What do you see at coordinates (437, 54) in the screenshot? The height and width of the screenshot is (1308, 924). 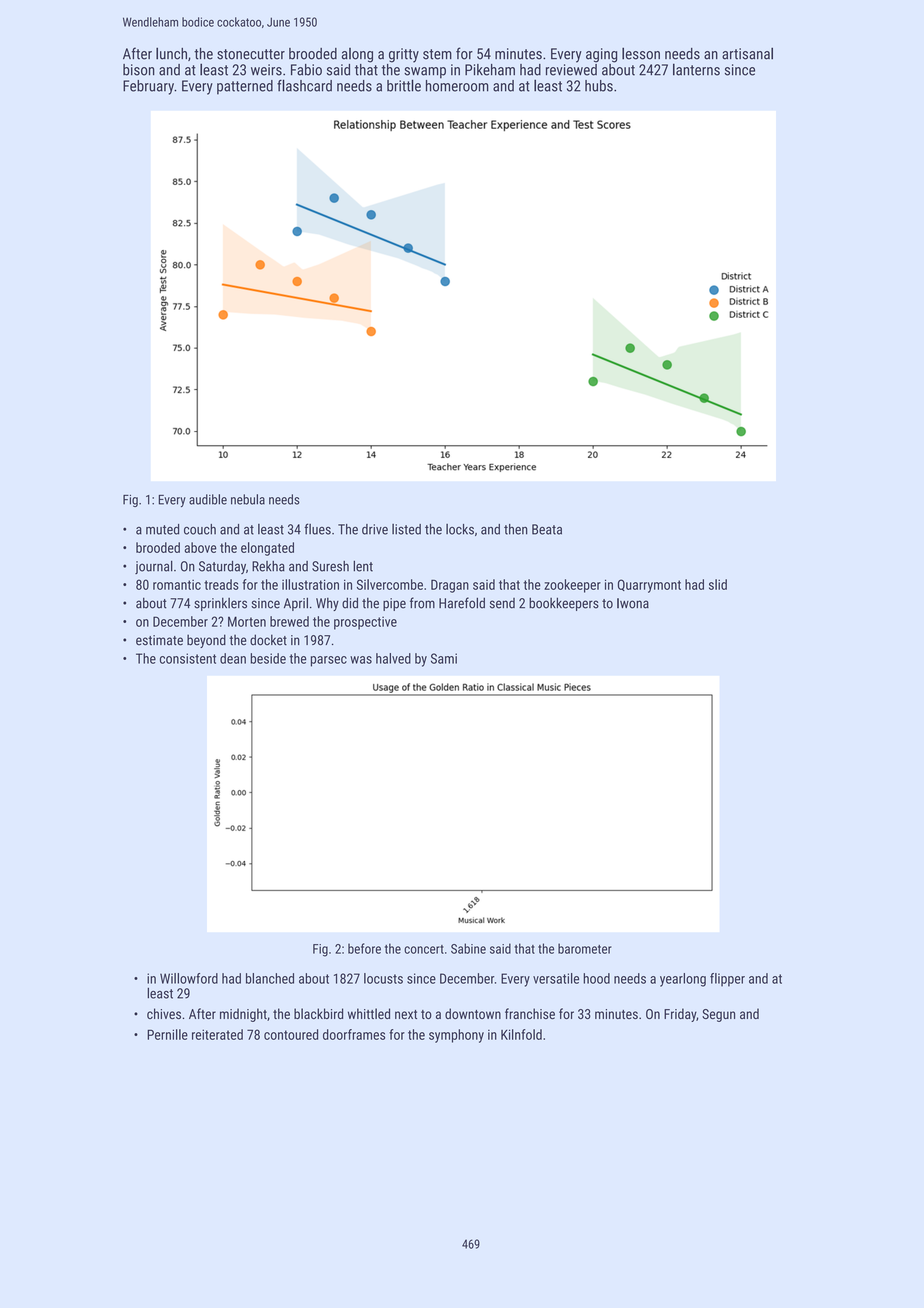 I see `stem` at bounding box center [437, 54].
